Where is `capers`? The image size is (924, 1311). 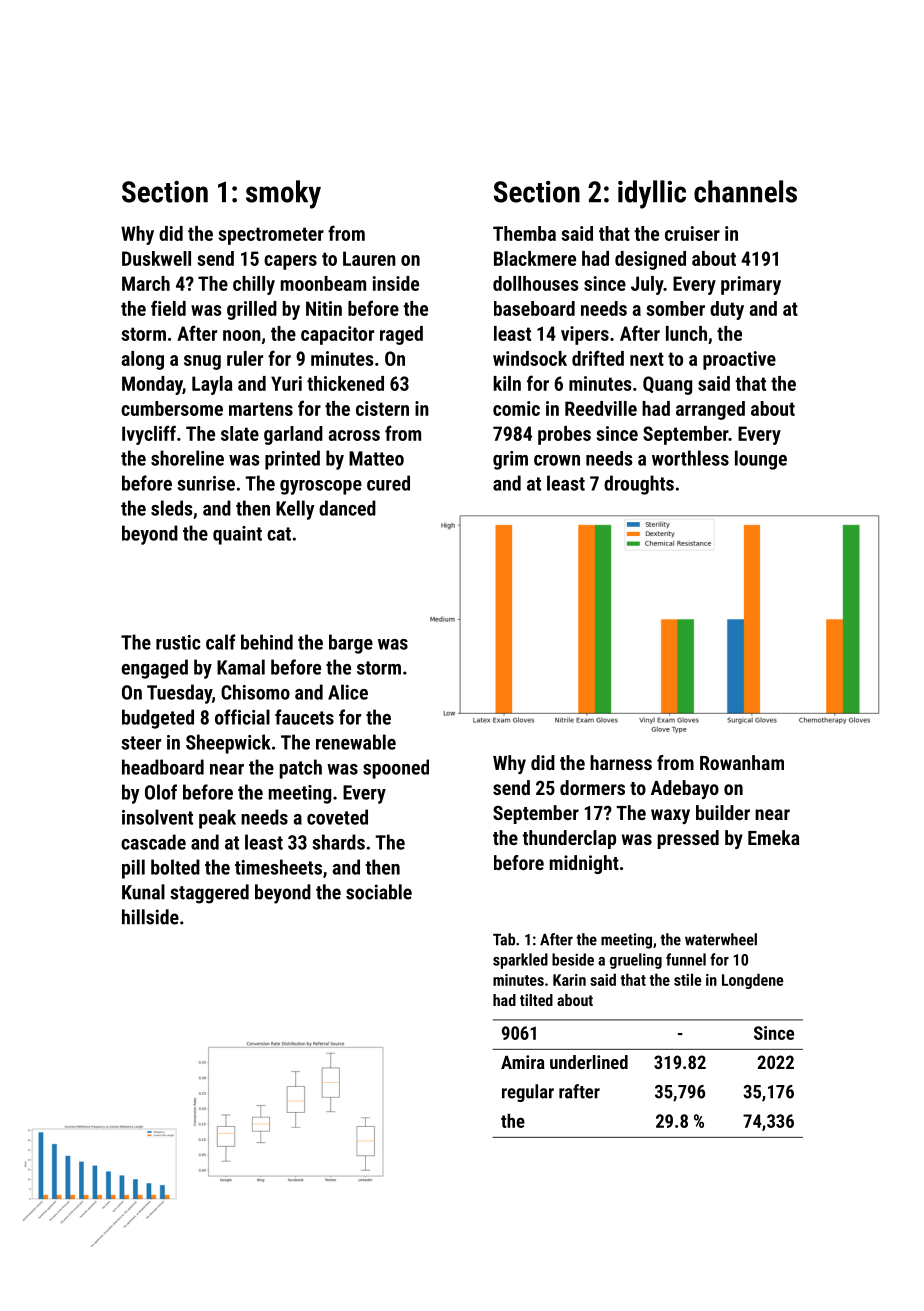
capers is located at coordinates (290, 262).
